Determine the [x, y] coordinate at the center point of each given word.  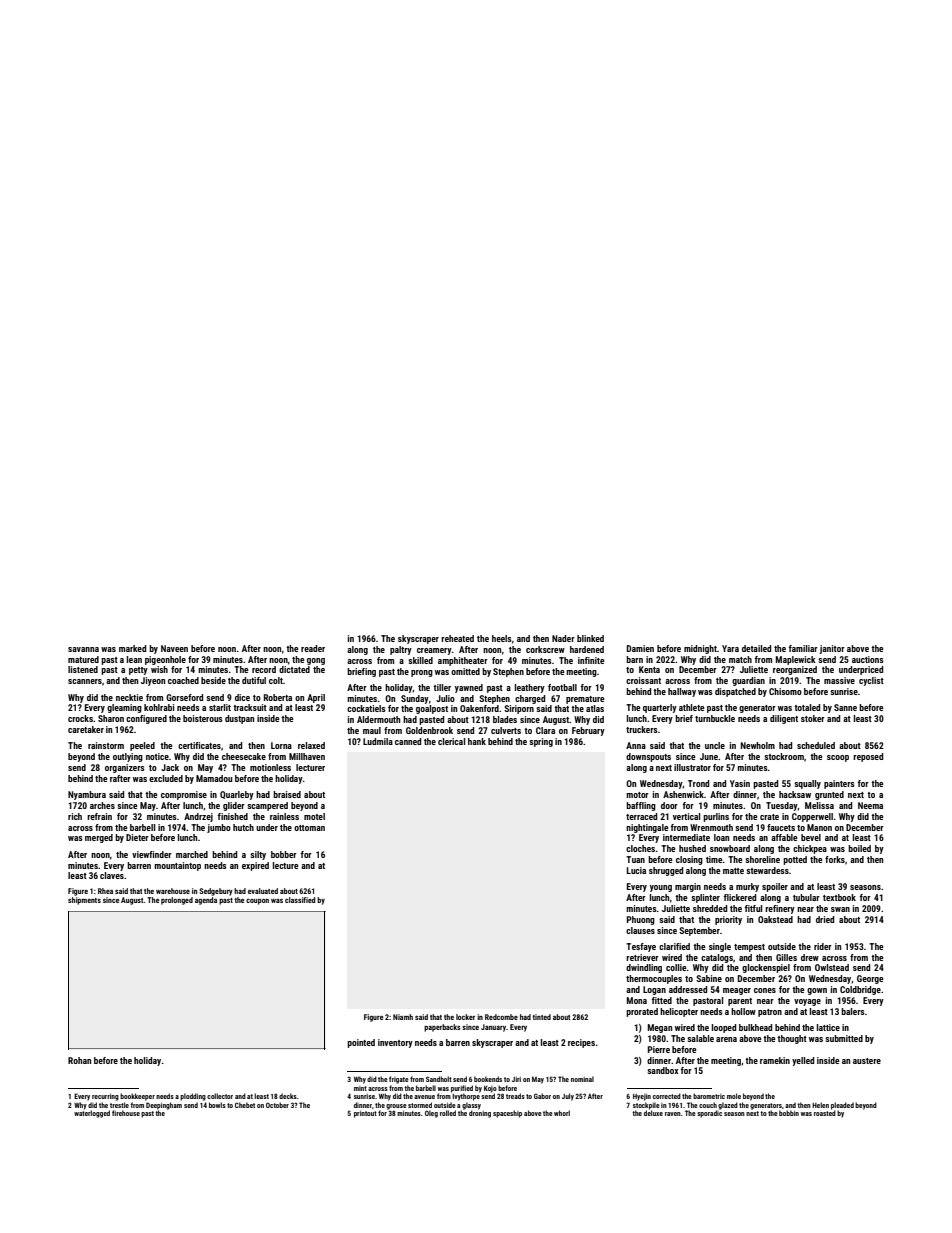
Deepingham [164, 1106]
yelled [803, 1061]
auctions [868, 659]
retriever [642, 957]
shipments [84, 901]
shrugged [666, 871]
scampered [267, 806]
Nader [563, 638]
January [493, 1028]
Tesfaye [641, 947]
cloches [640, 848]
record [264, 669]
